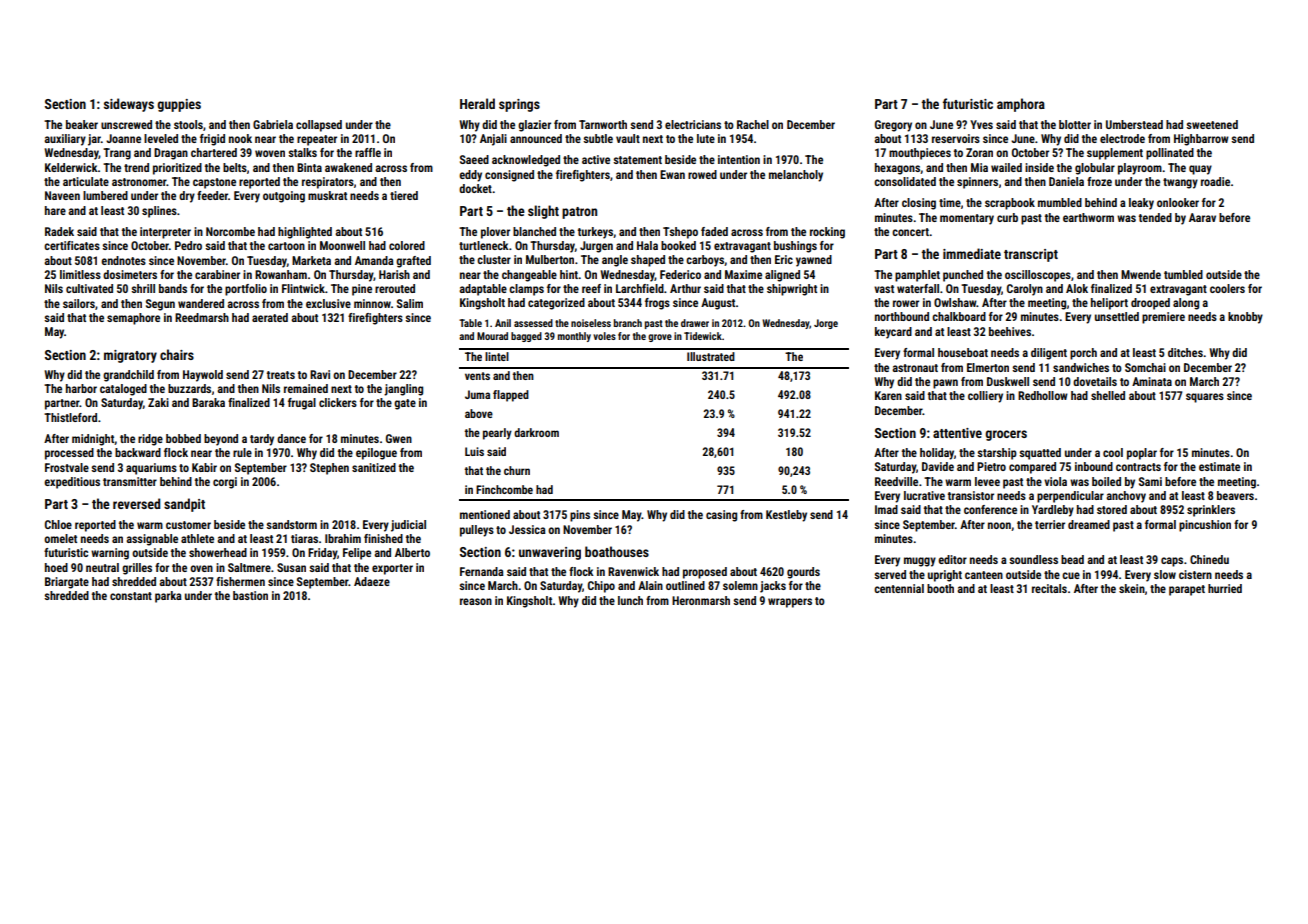 The height and width of the screenshot is (924, 1308). Describe the element at coordinates (1010, 331) in the screenshot. I see `beehives` at that location.
